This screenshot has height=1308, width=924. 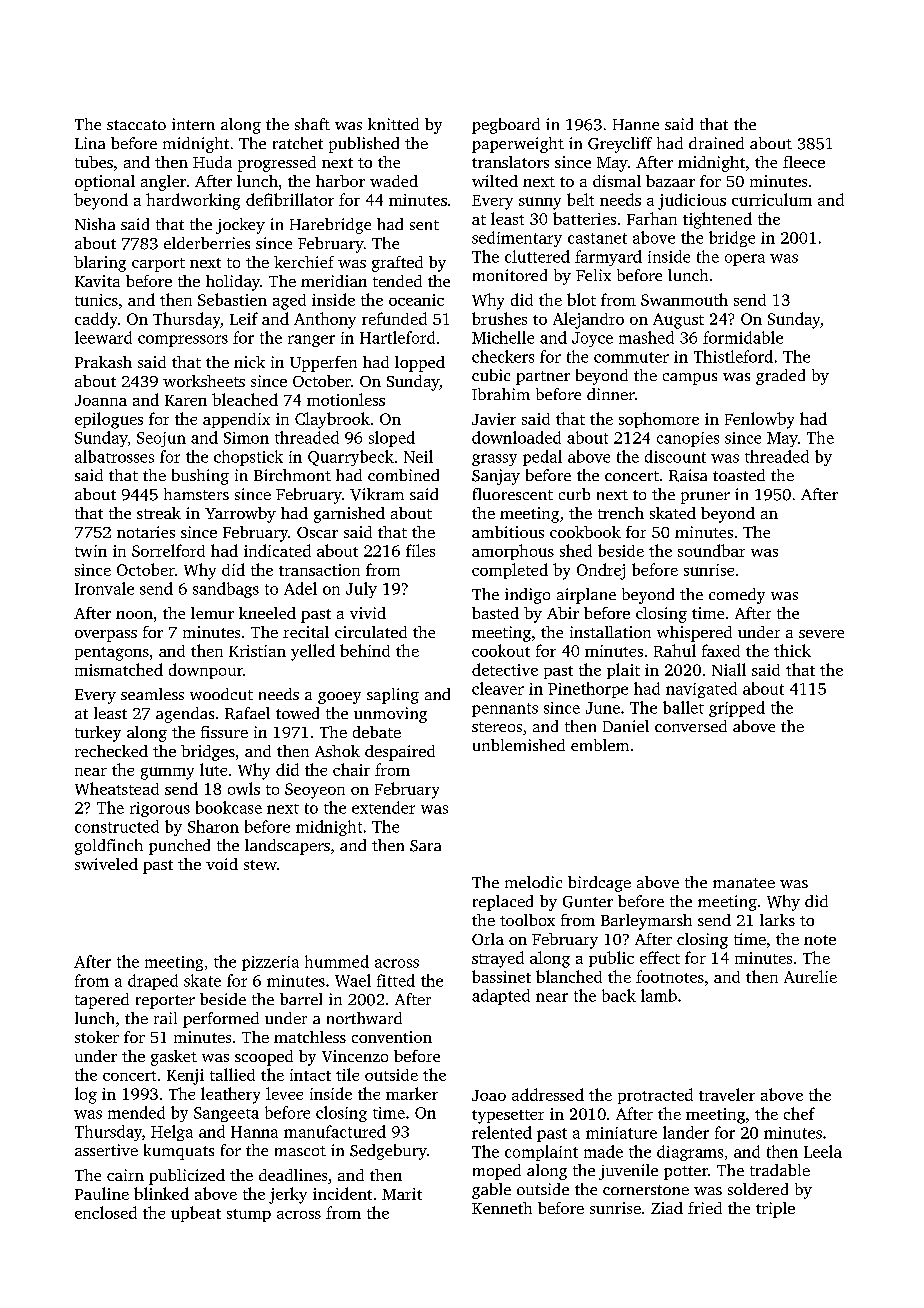 What do you see at coordinates (136, 1112) in the screenshot?
I see `mended` at bounding box center [136, 1112].
